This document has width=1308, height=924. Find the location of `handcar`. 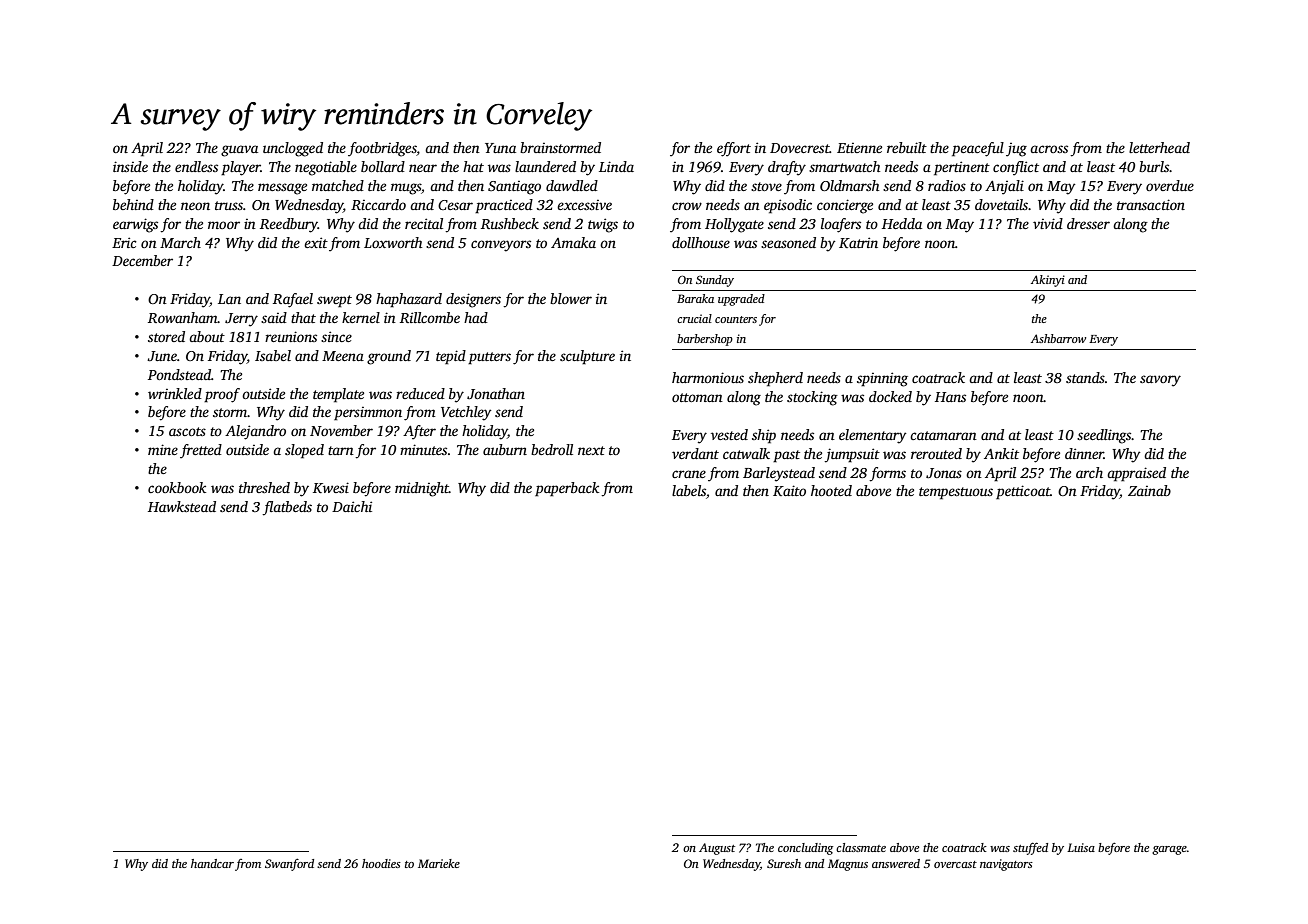

handcar is located at coordinates (212, 863).
